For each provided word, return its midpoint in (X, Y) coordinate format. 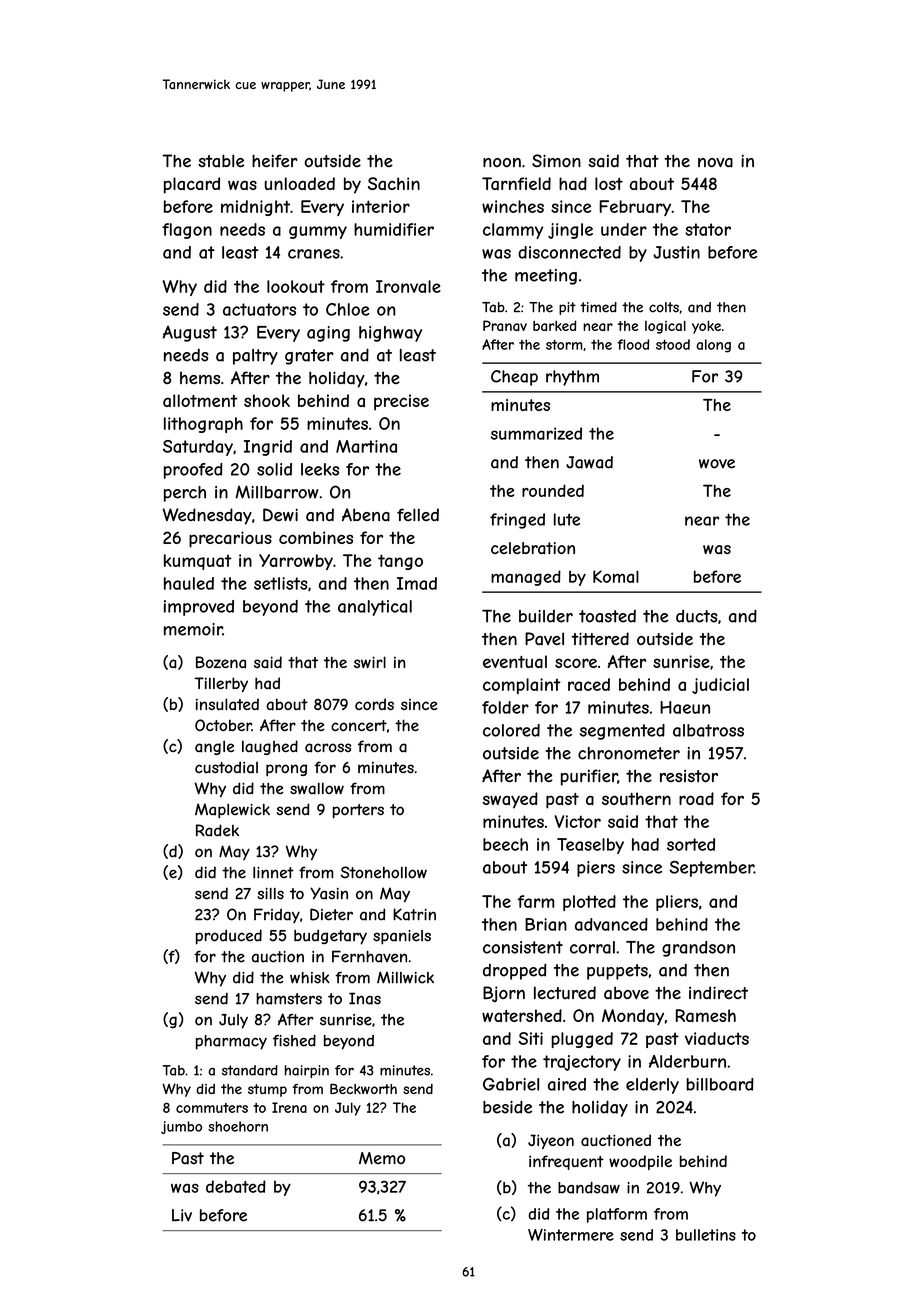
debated (235, 1186)
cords (374, 704)
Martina (366, 446)
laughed (270, 747)
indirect (718, 992)
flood (633, 344)
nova (715, 163)
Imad (417, 583)
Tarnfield (516, 183)
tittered (600, 638)
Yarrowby (296, 562)
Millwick (405, 977)
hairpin (307, 1071)
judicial (720, 686)
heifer (275, 160)
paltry (255, 357)
